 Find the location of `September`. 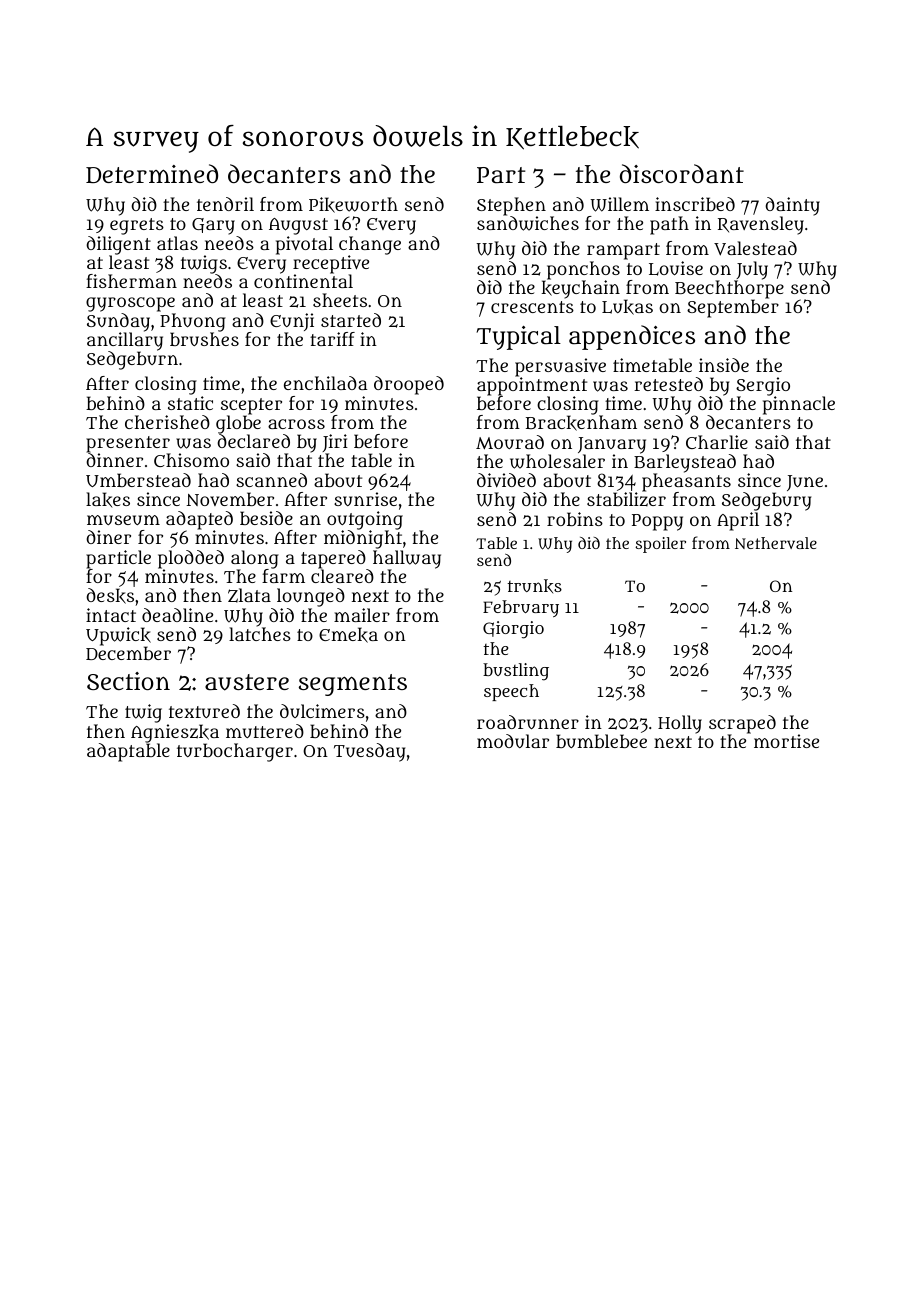

September is located at coordinates (733, 309).
